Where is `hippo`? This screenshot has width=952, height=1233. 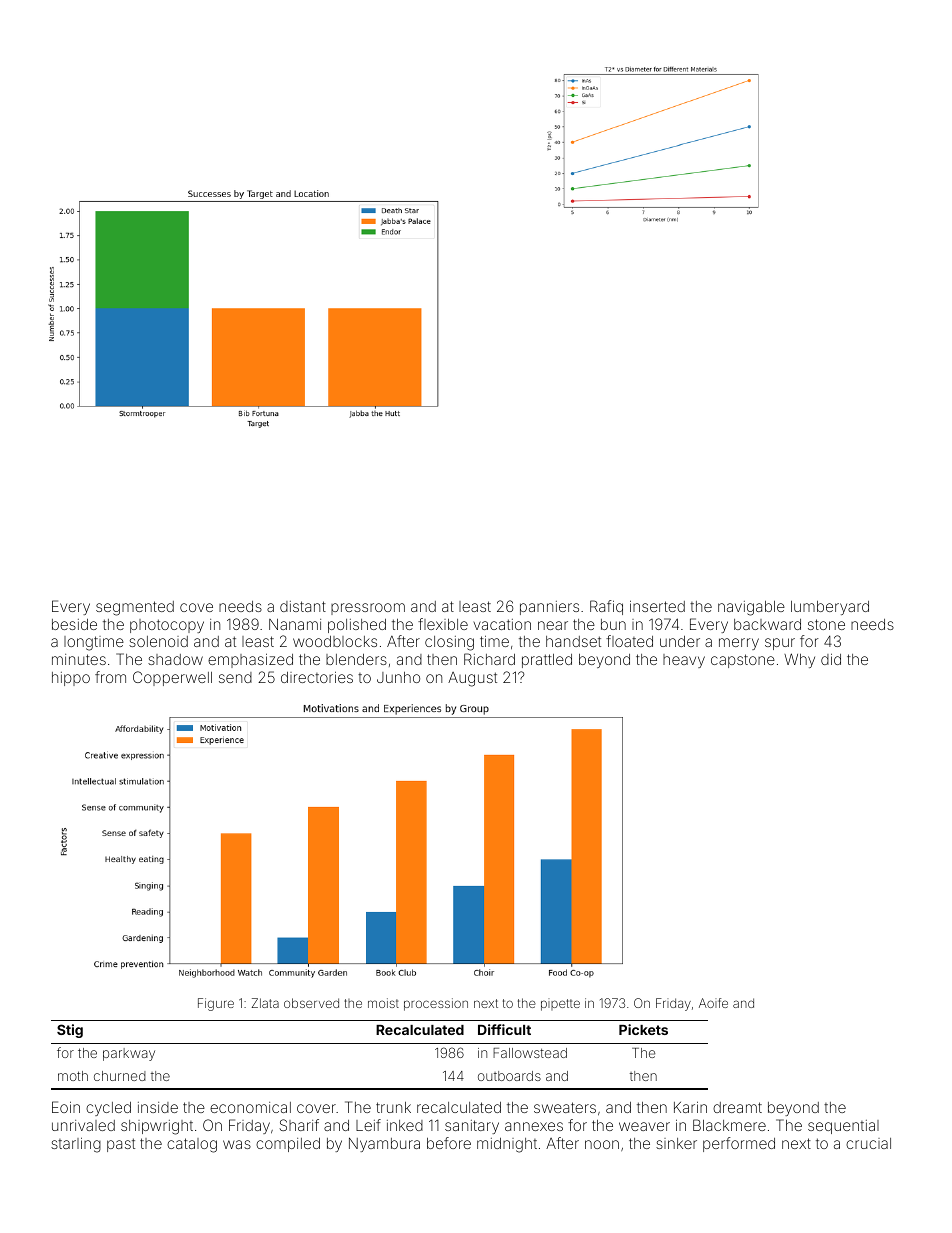 hippo is located at coordinates (71, 679).
